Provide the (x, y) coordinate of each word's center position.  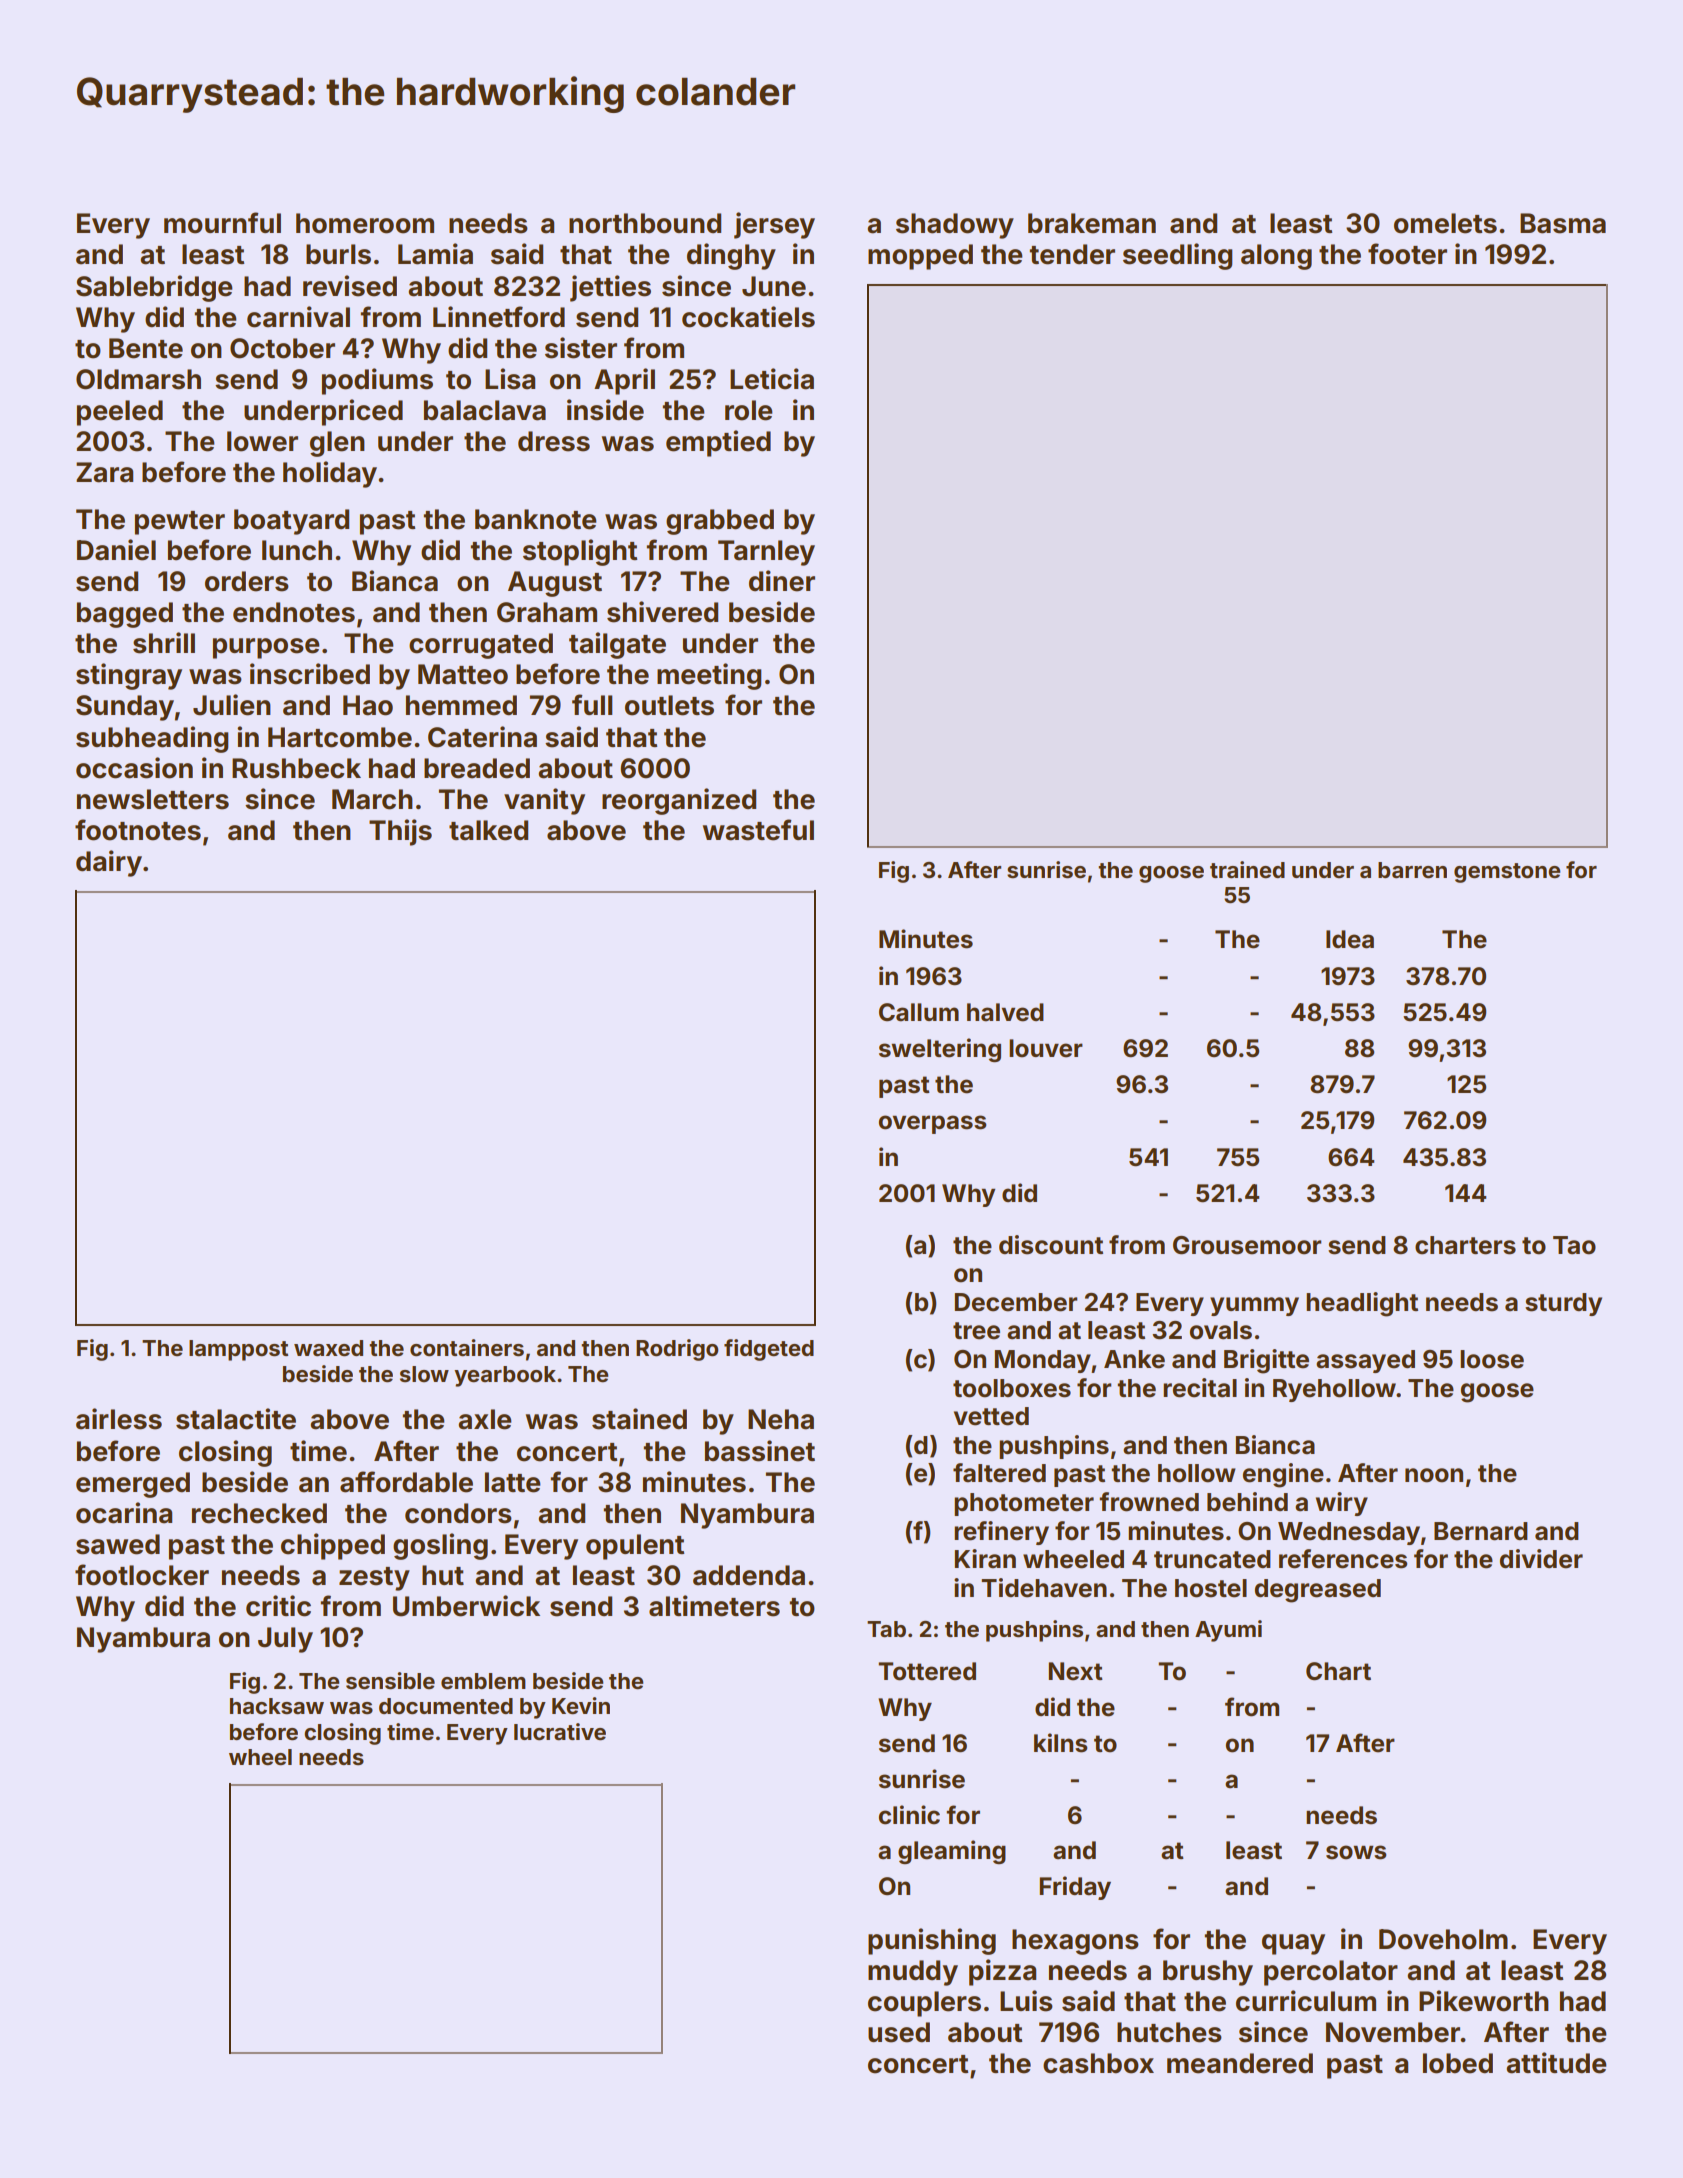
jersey (774, 225)
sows (1356, 1852)
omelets (1445, 223)
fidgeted (769, 1350)
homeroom (365, 223)
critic (278, 1606)
